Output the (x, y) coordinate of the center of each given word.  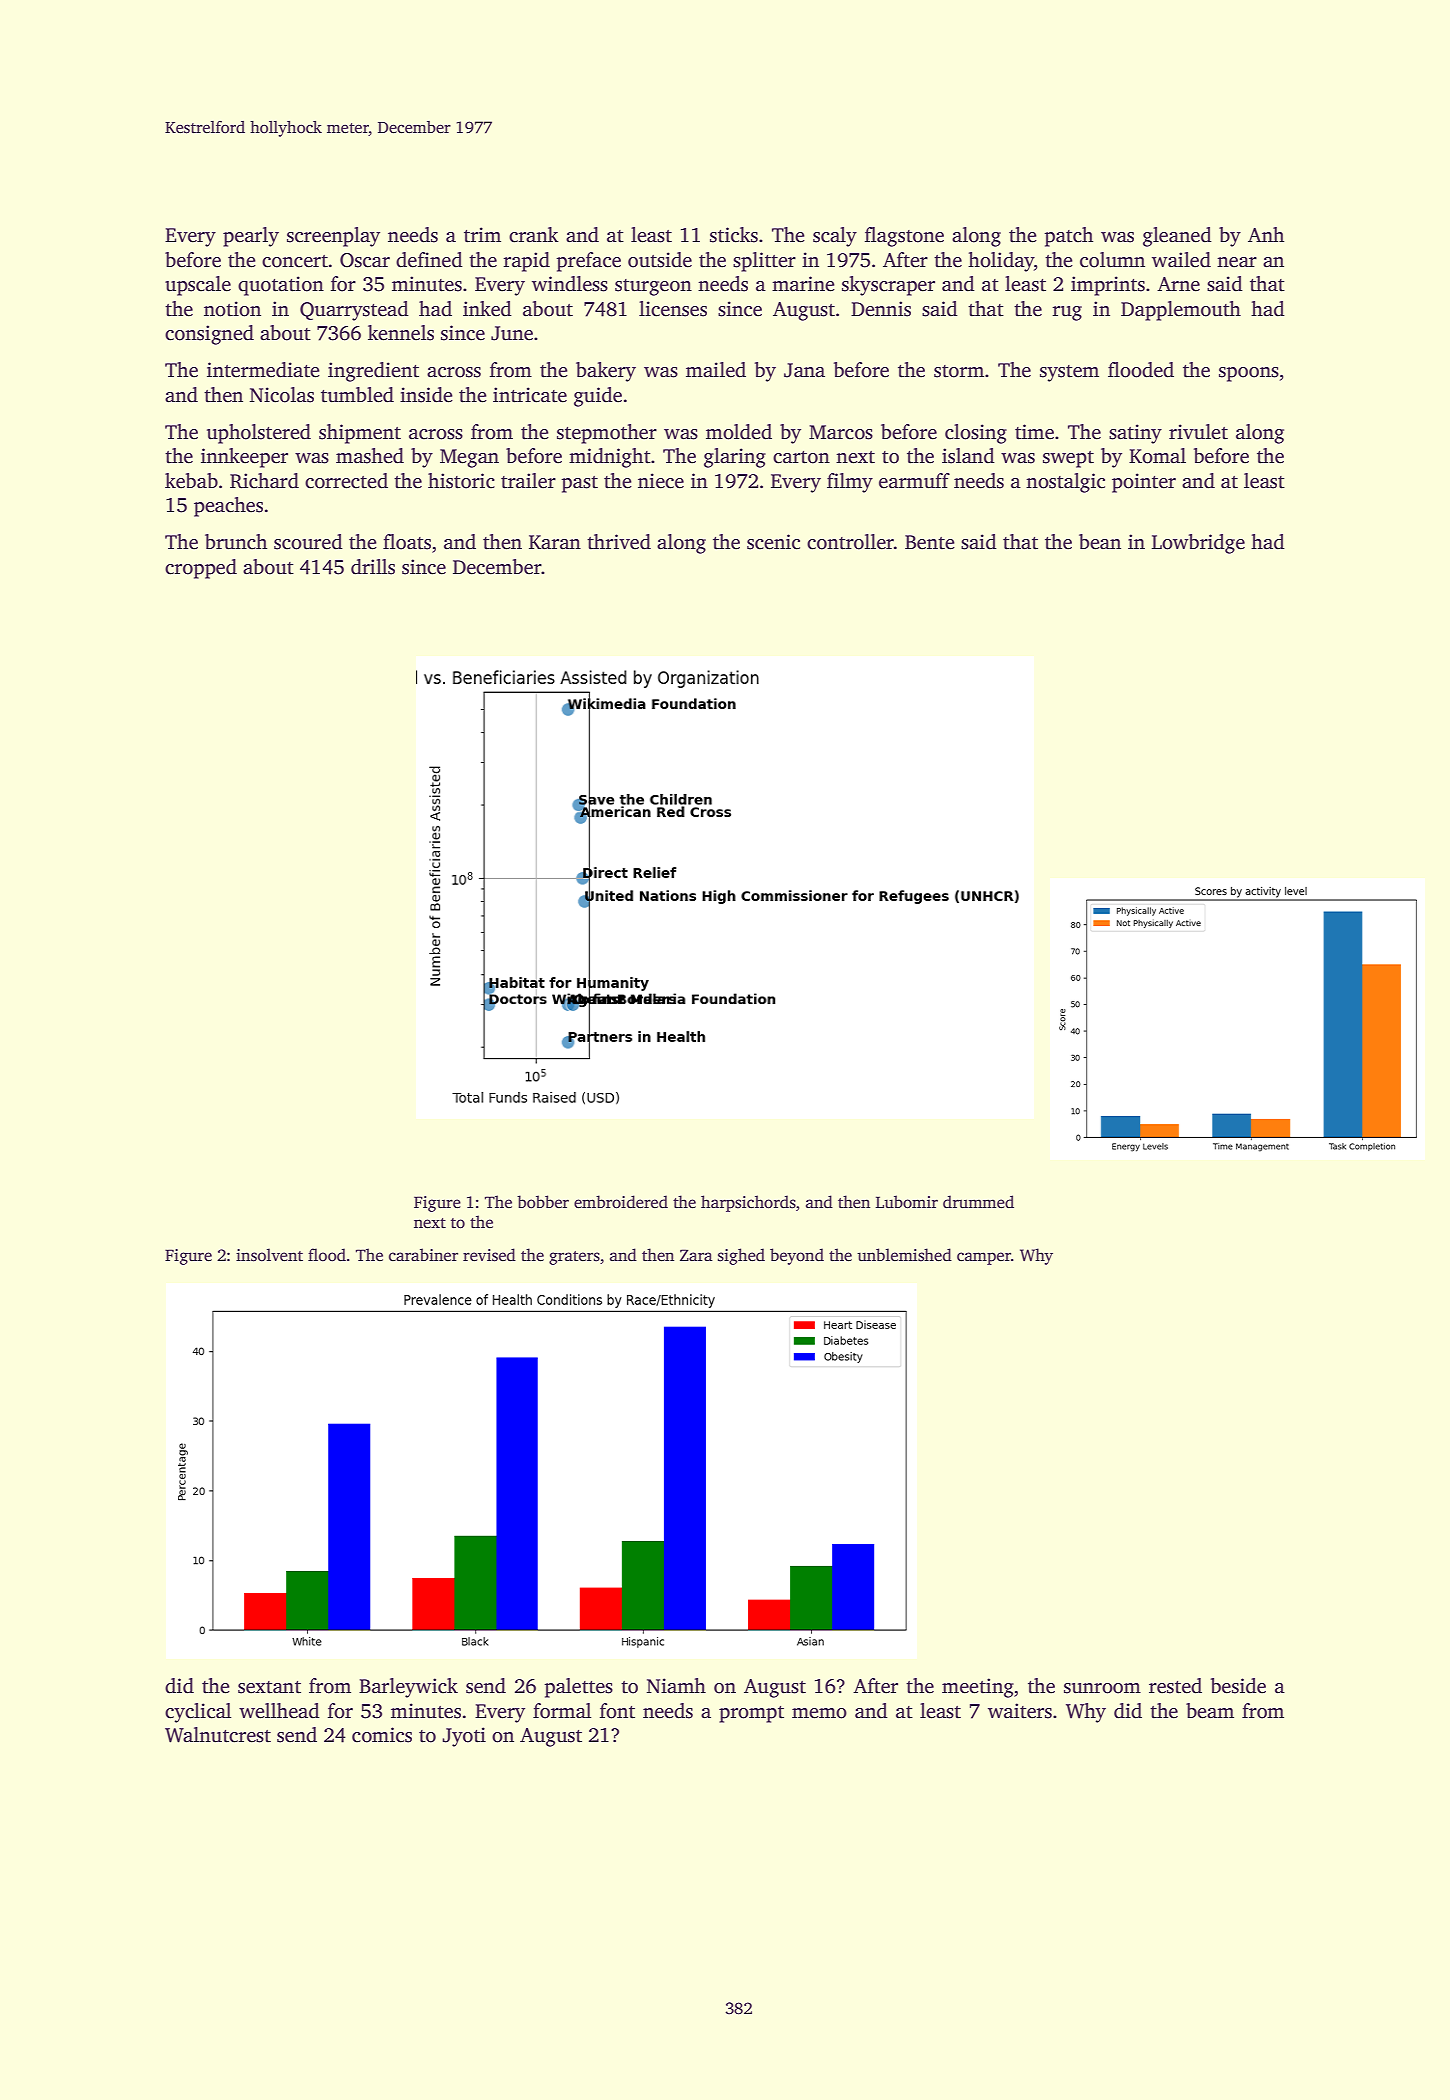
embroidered (621, 1202)
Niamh (676, 1686)
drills (373, 567)
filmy (850, 483)
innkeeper (244, 458)
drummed (978, 1202)
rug (1067, 313)
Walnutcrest (218, 1735)
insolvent (269, 1255)
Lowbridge (1198, 544)
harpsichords (748, 1203)
